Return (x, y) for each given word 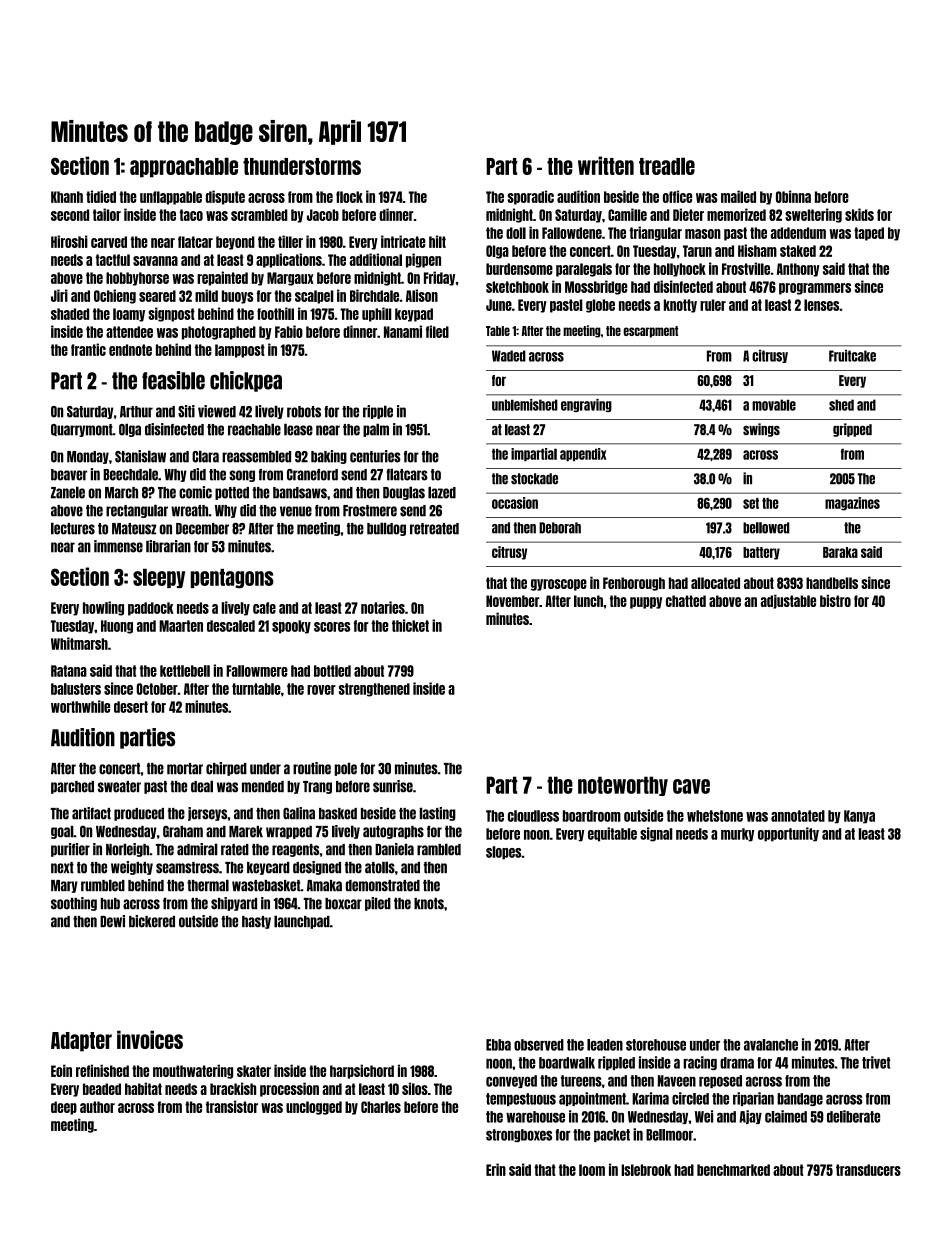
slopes (504, 853)
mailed (738, 196)
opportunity (788, 834)
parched (72, 787)
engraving (586, 405)
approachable (184, 167)
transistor (232, 1106)
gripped (852, 430)
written (606, 165)
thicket (410, 625)
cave (691, 786)
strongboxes (519, 1135)
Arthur (136, 412)
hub (110, 904)
